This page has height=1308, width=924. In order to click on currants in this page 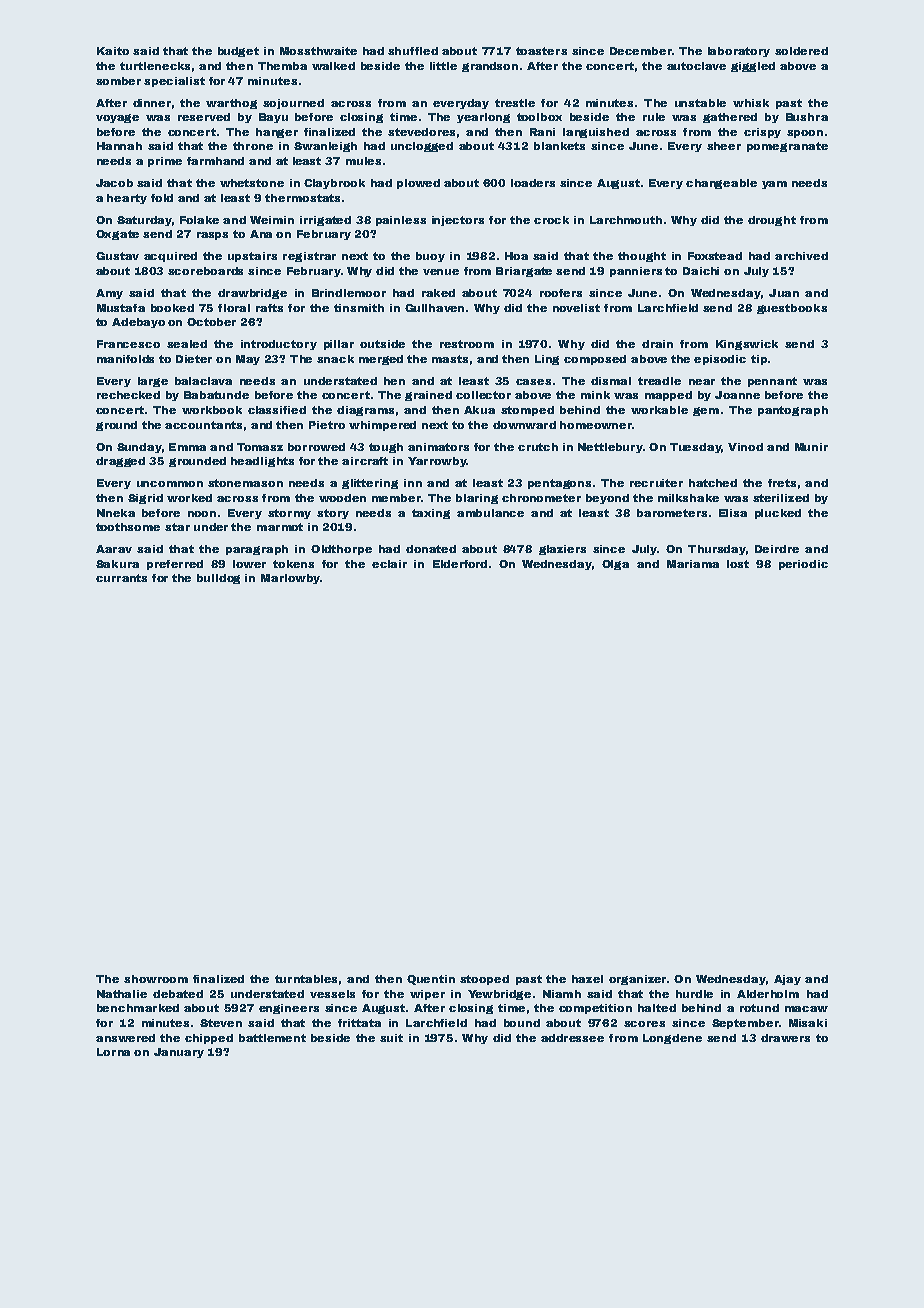, I will do `click(121, 578)`.
